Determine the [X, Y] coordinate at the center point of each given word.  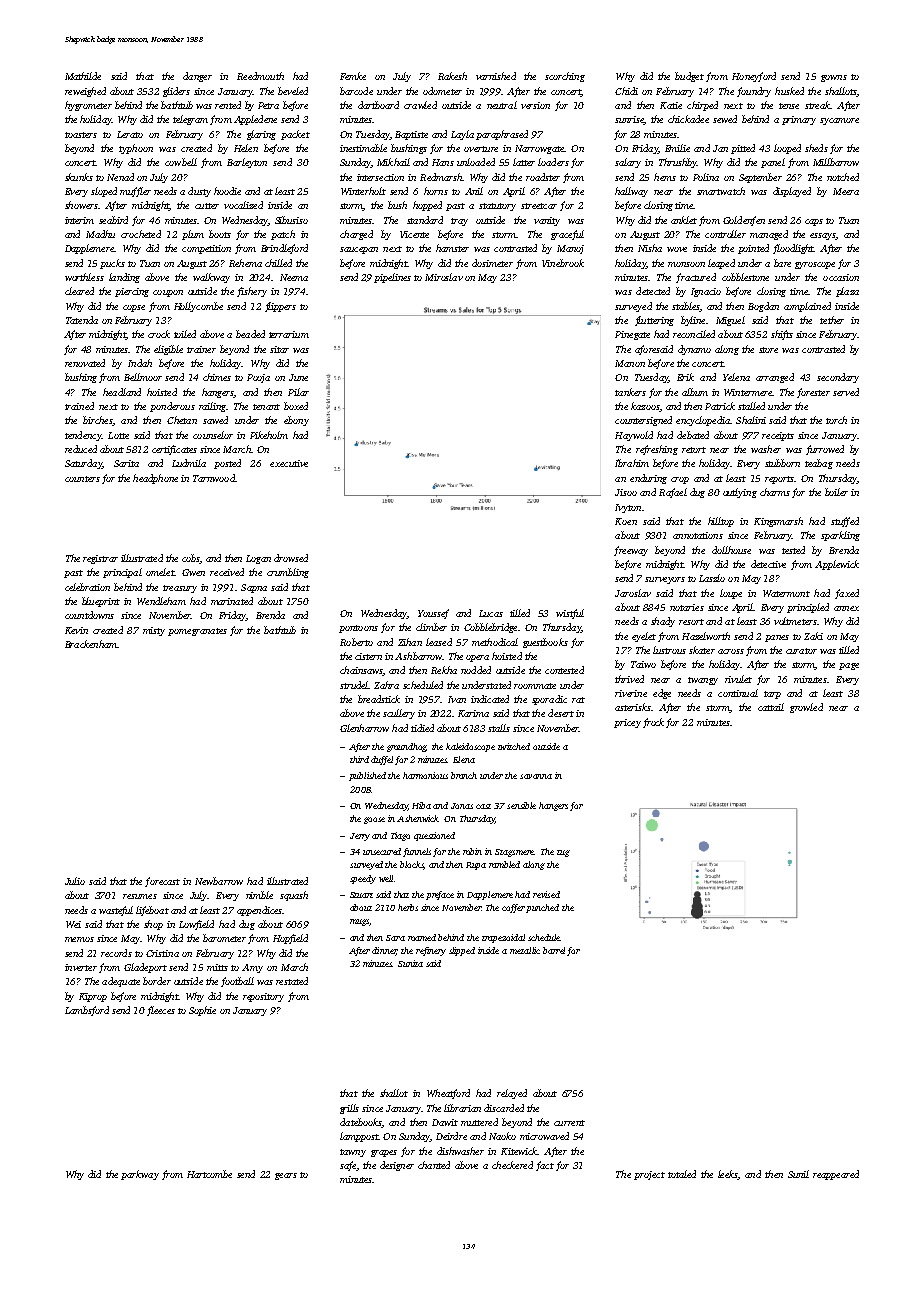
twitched [514, 746]
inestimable [363, 148]
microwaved [544, 1136]
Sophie [202, 1011]
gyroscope [815, 265]
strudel [354, 685]
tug [563, 853]
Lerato [130, 134]
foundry [754, 92]
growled [806, 708]
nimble [259, 895]
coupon [168, 293]
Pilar [298, 392]
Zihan [410, 642]
